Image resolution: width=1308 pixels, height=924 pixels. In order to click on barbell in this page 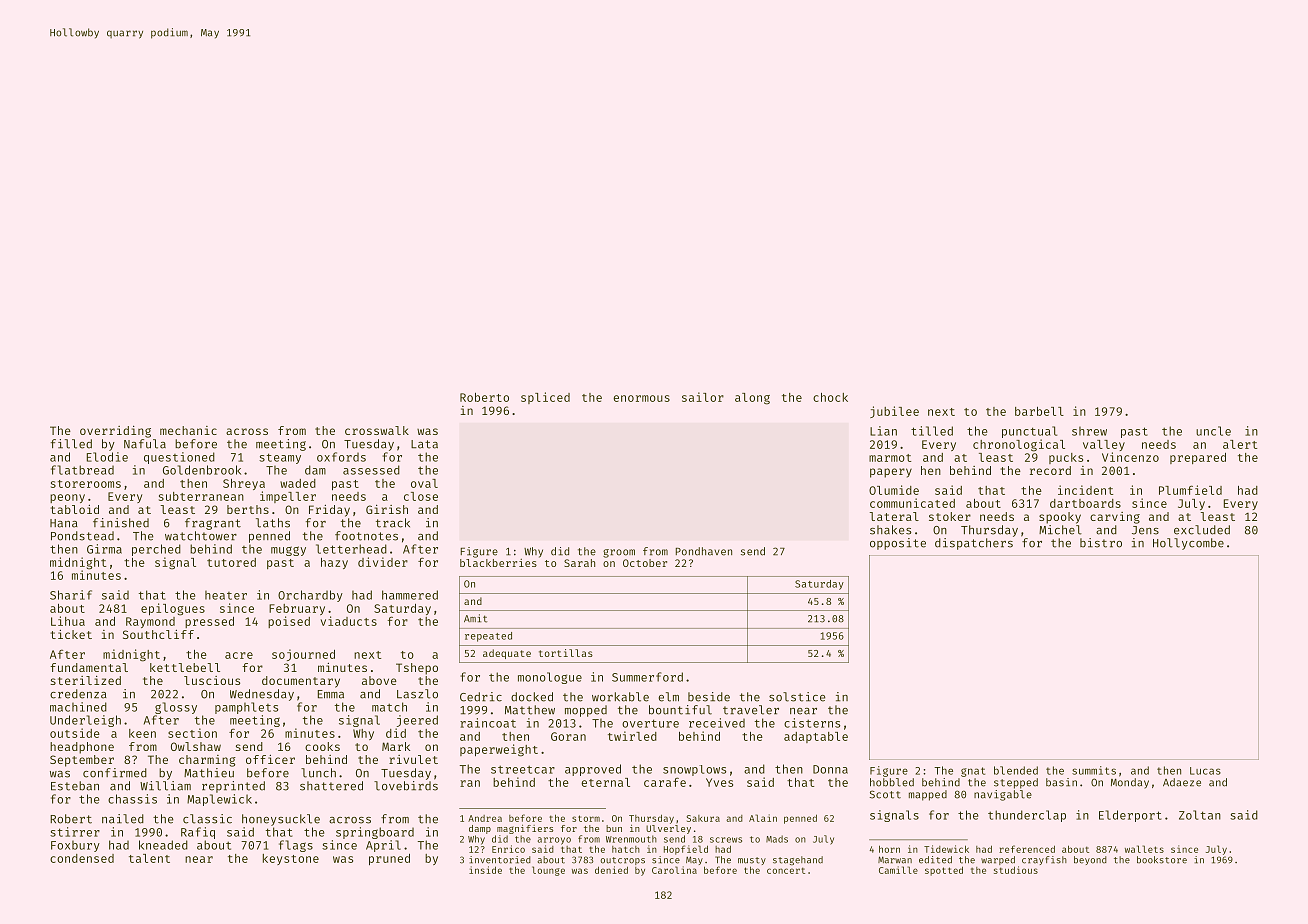, I will do `click(1039, 411)`.
